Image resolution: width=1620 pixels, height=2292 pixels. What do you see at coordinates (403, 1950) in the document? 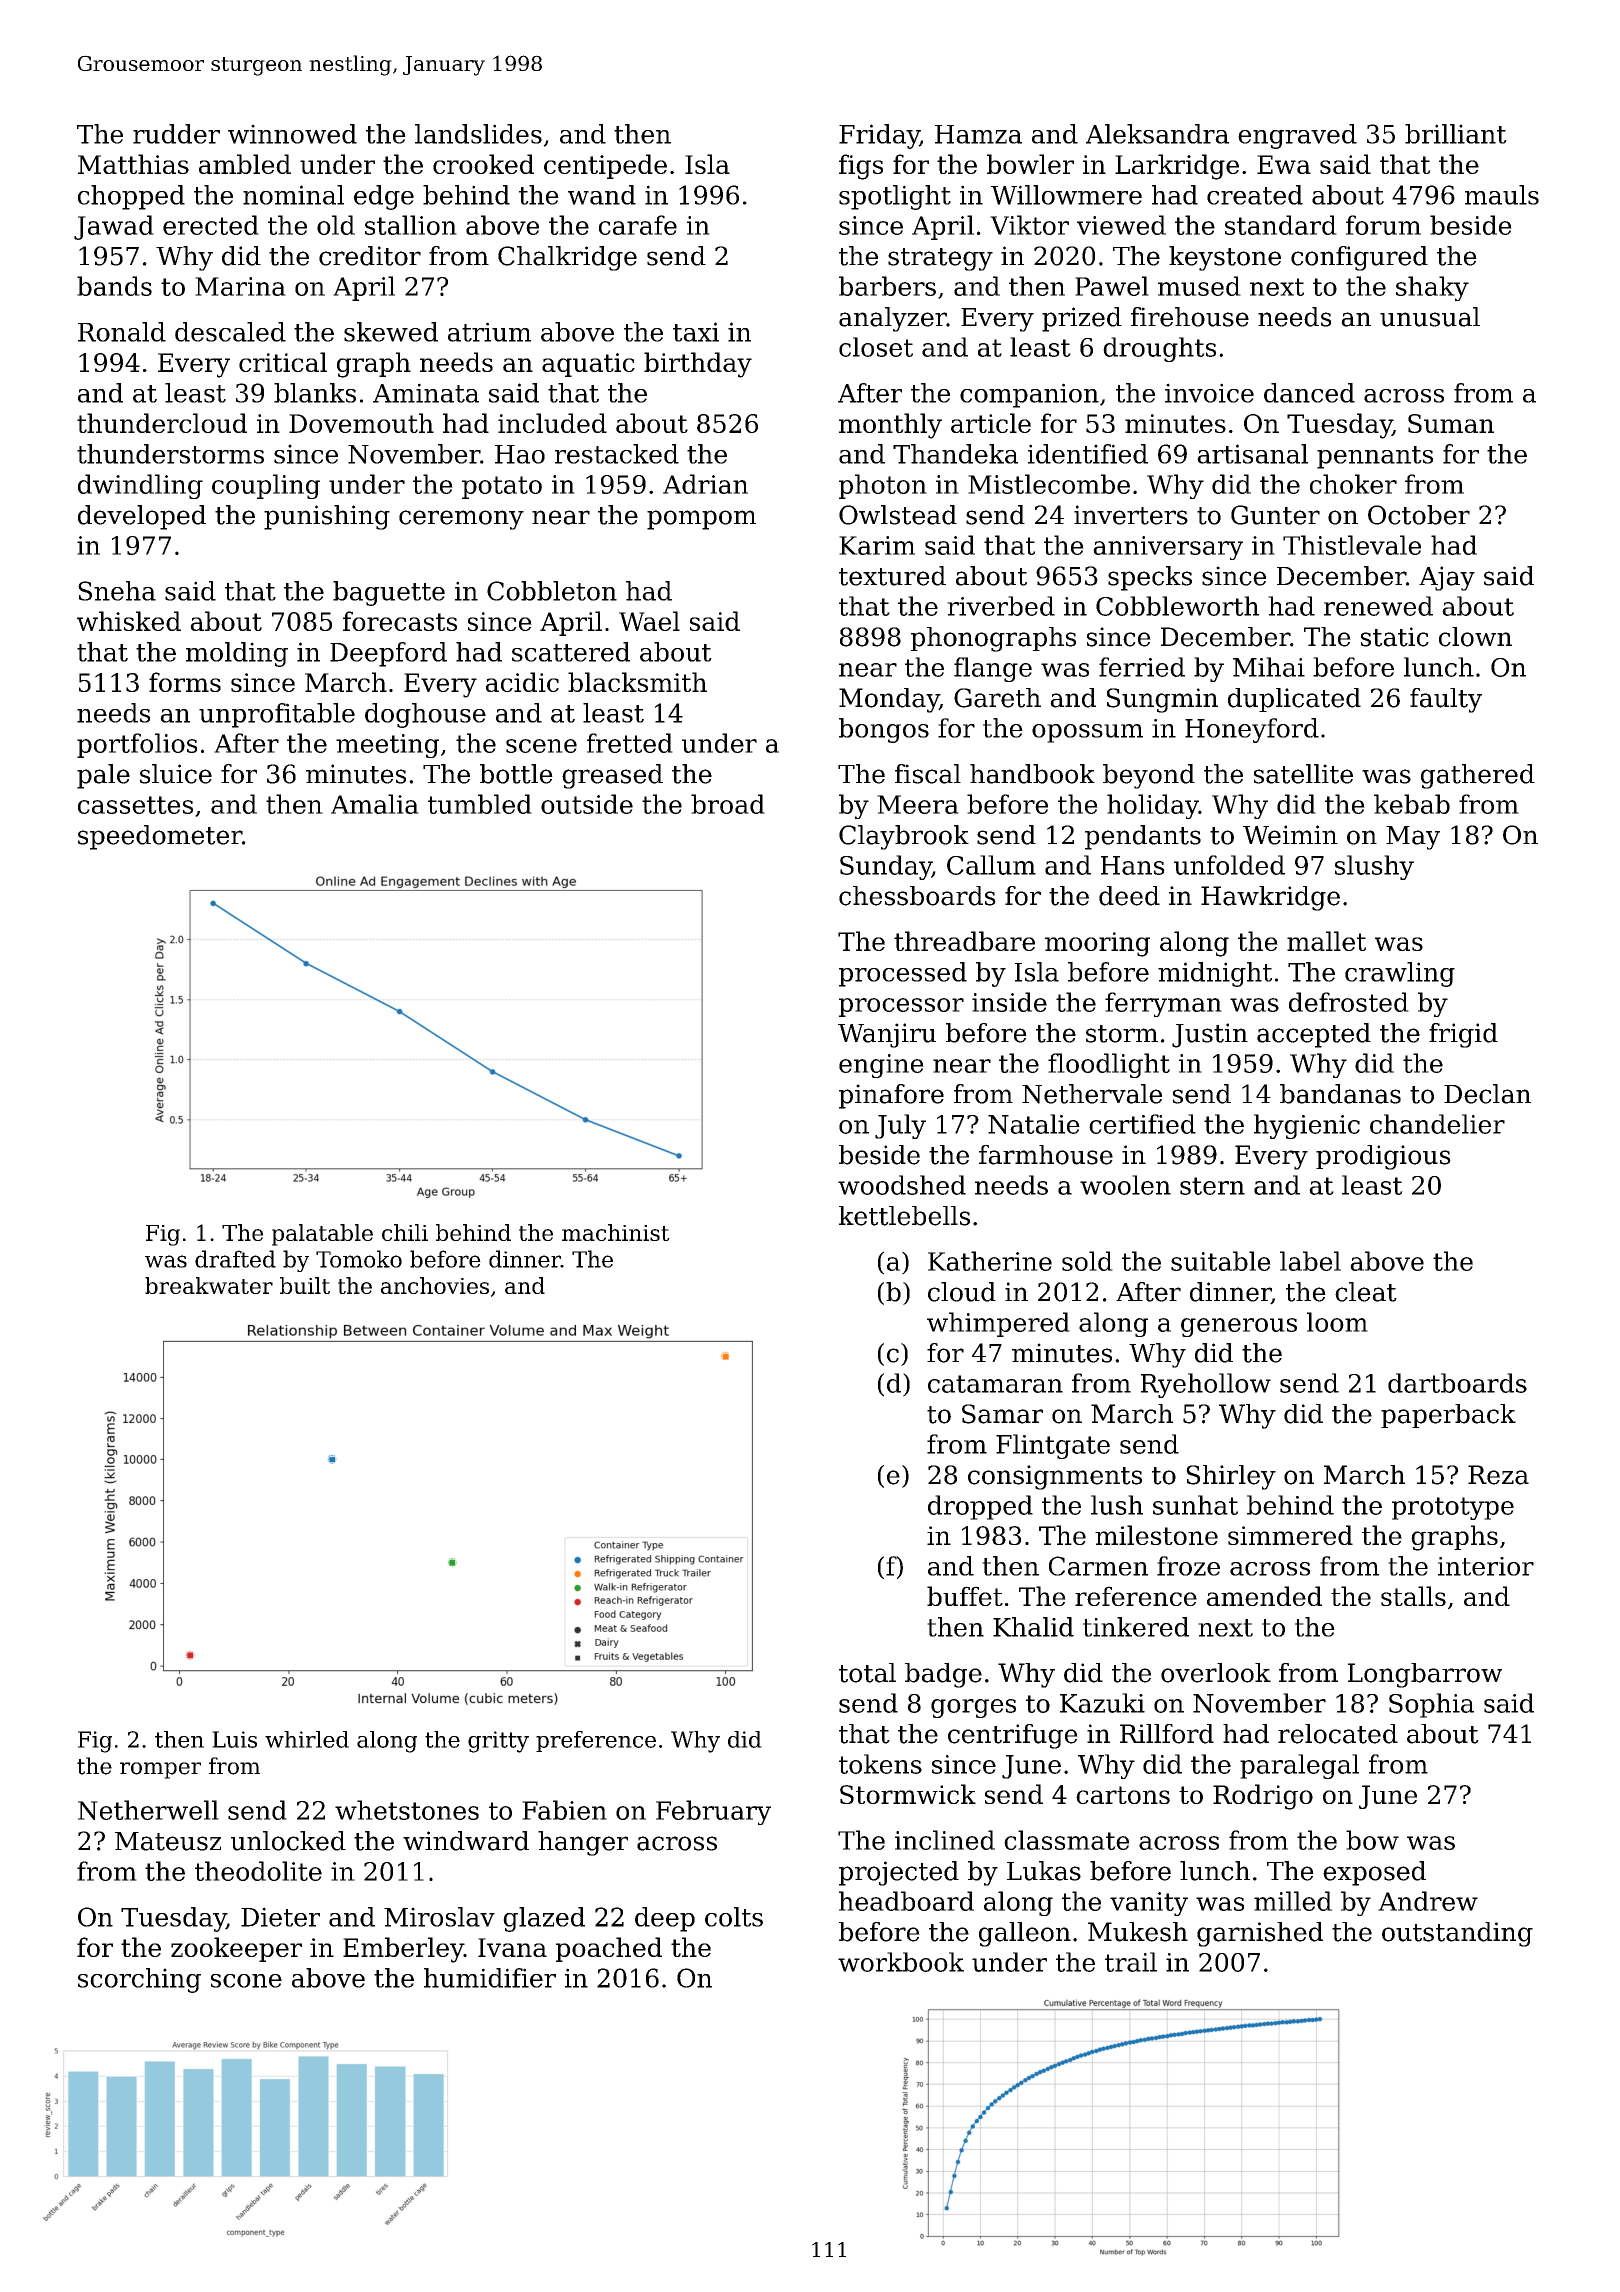
I see `Emberley` at bounding box center [403, 1950].
